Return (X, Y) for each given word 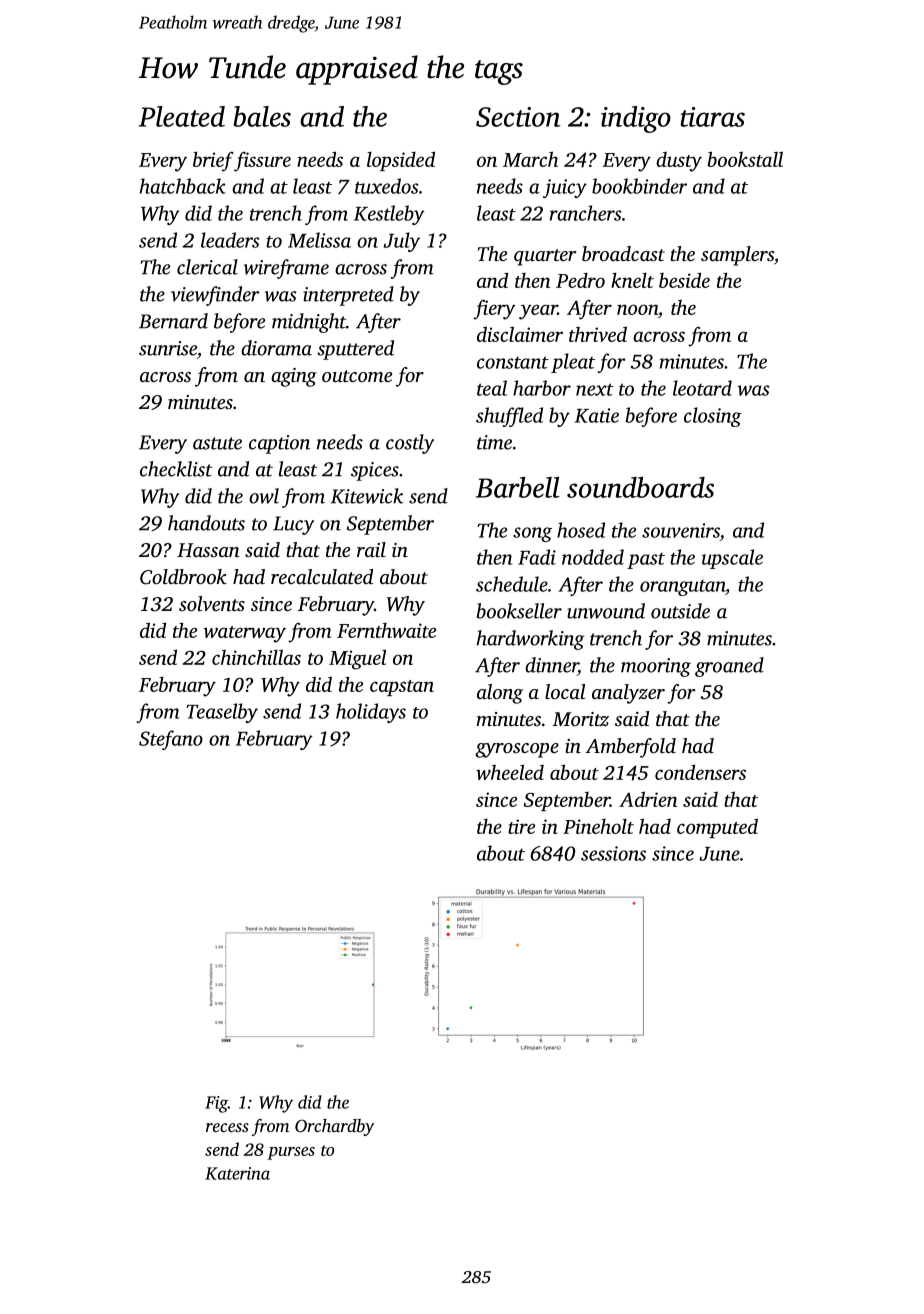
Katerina (237, 1173)
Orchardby (334, 1127)
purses (291, 1153)
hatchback (183, 186)
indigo (636, 119)
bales (262, 116)
